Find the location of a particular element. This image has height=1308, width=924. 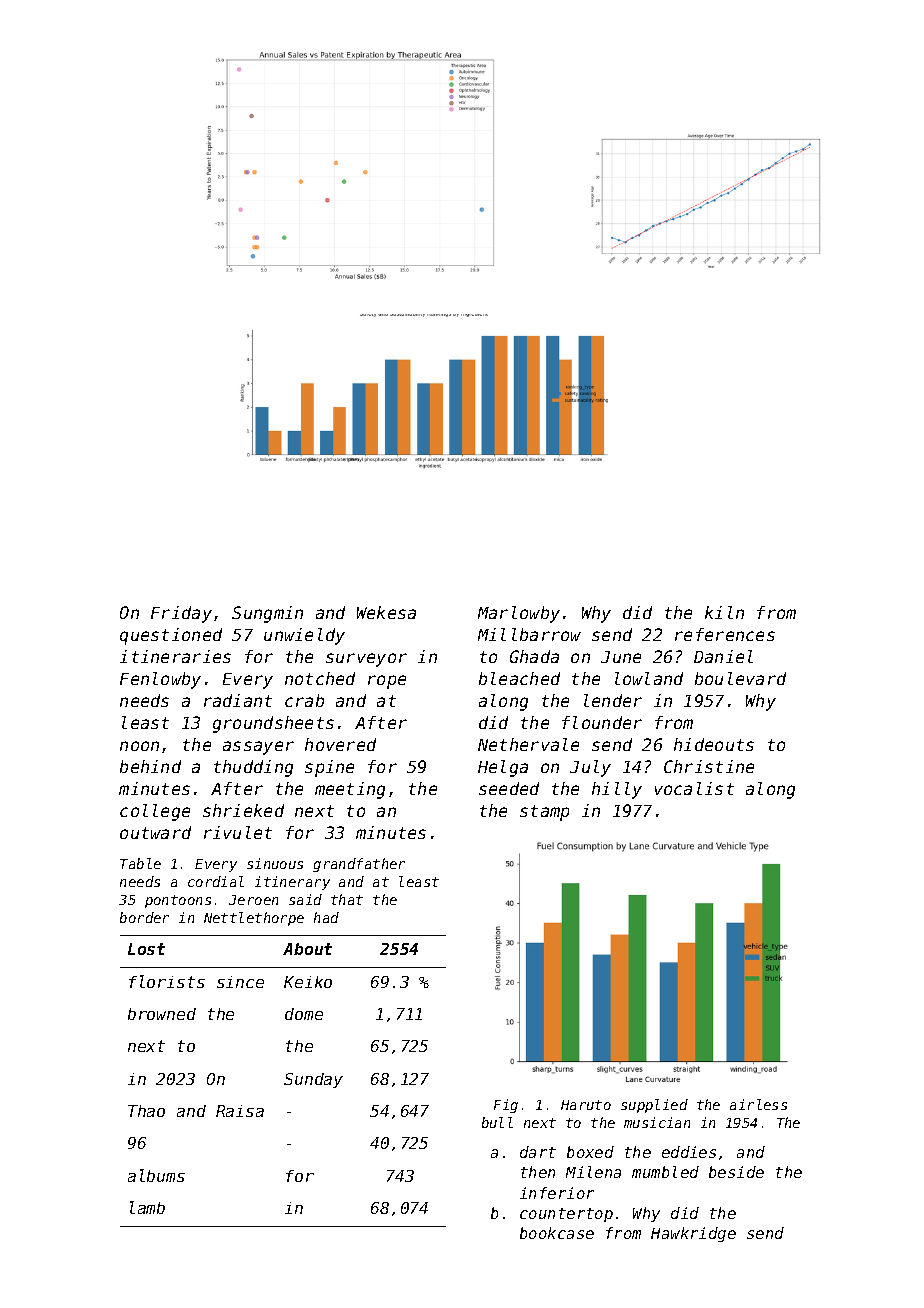

browned is located at coordinates (162, 1014).
